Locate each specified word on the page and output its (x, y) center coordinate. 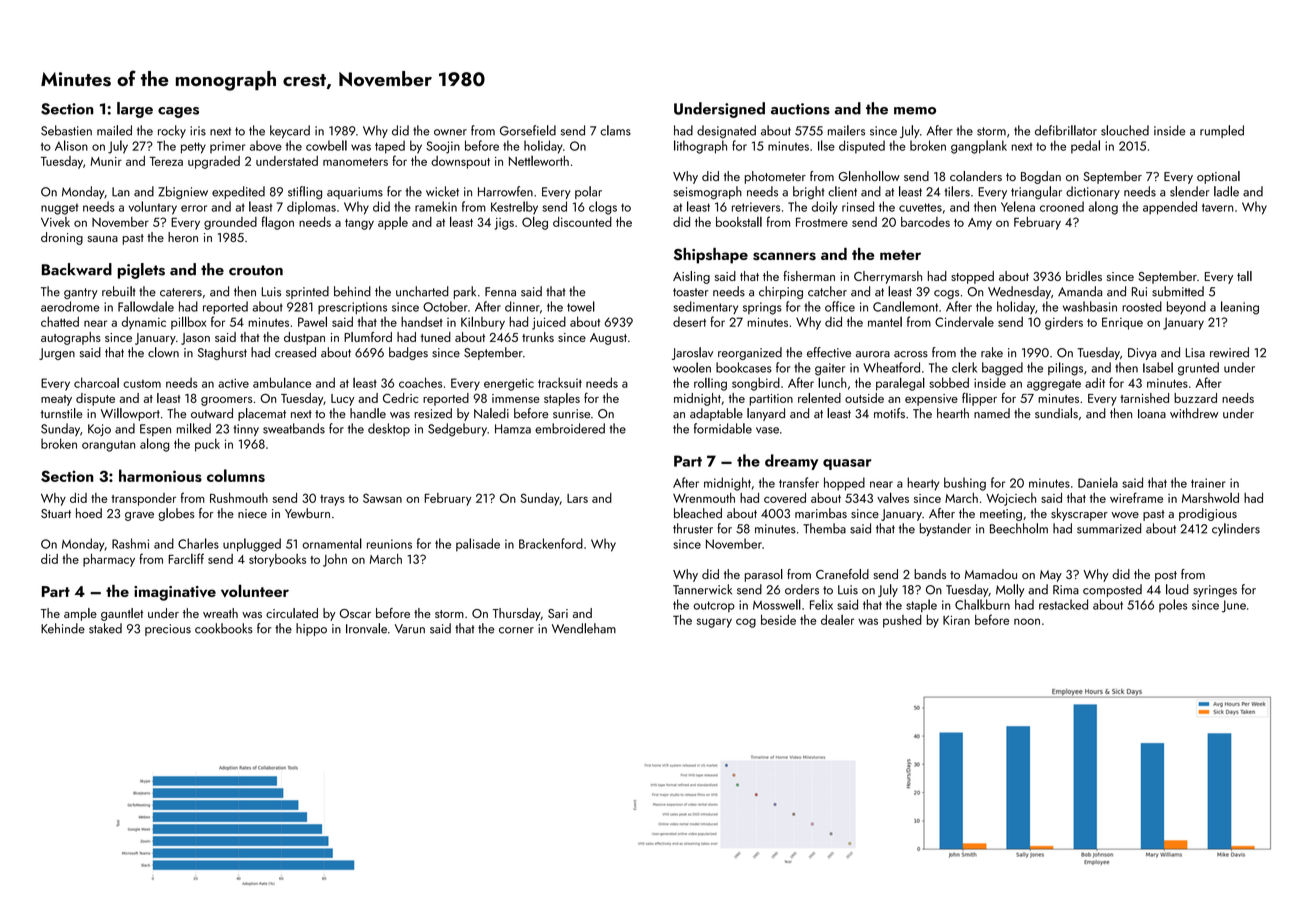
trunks (538, 337)
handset (422, 321)
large (135, 110)
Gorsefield (528, 130)
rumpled (1222, 131)
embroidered (570, 428)
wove (1125, 515)
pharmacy (109, 560)
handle (368, 413)
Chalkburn (982, 604)
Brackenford (551, 543)
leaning (1240, 308)
